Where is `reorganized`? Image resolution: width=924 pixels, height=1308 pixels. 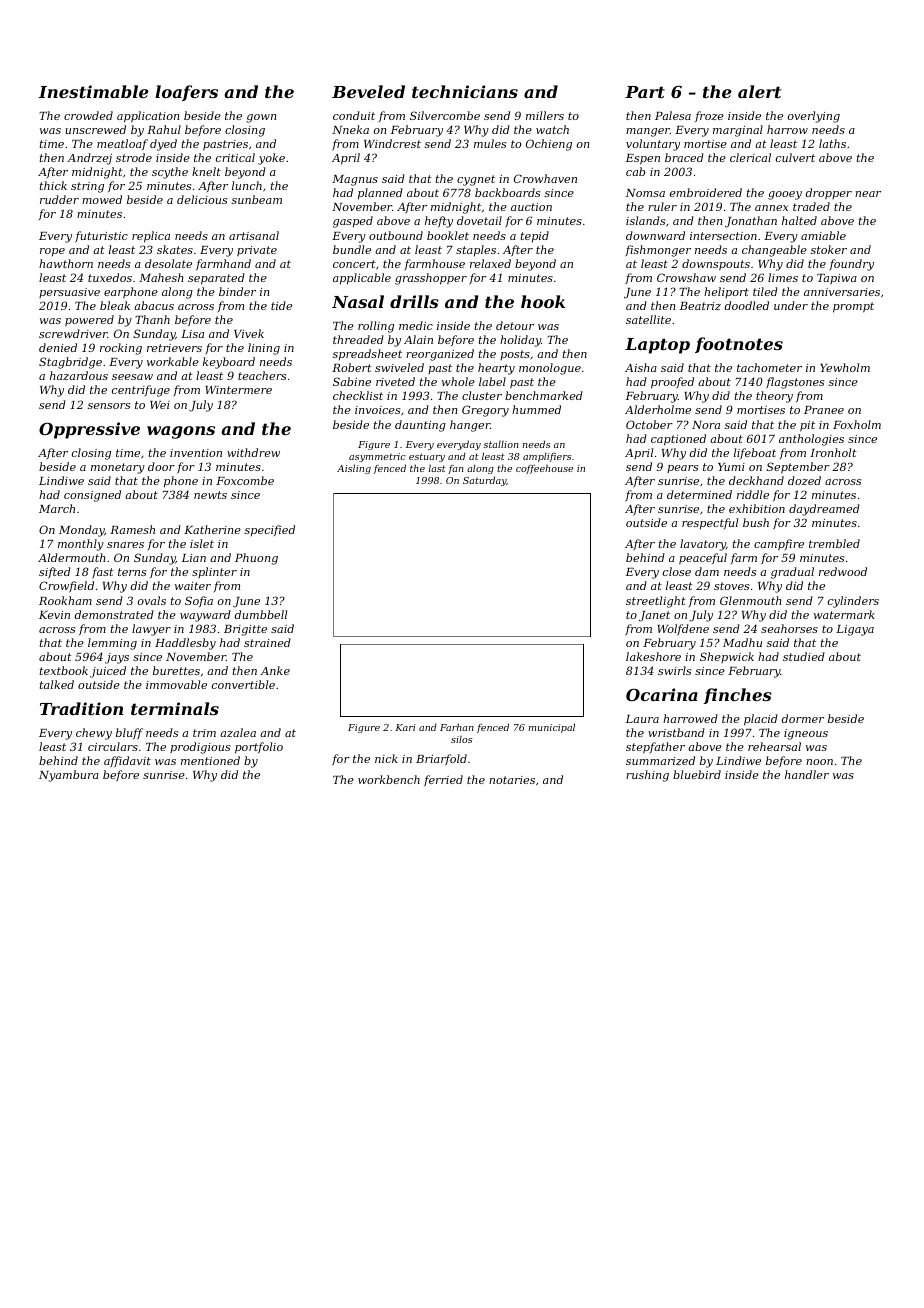 reorganized is located at coordinates (440, 355).
